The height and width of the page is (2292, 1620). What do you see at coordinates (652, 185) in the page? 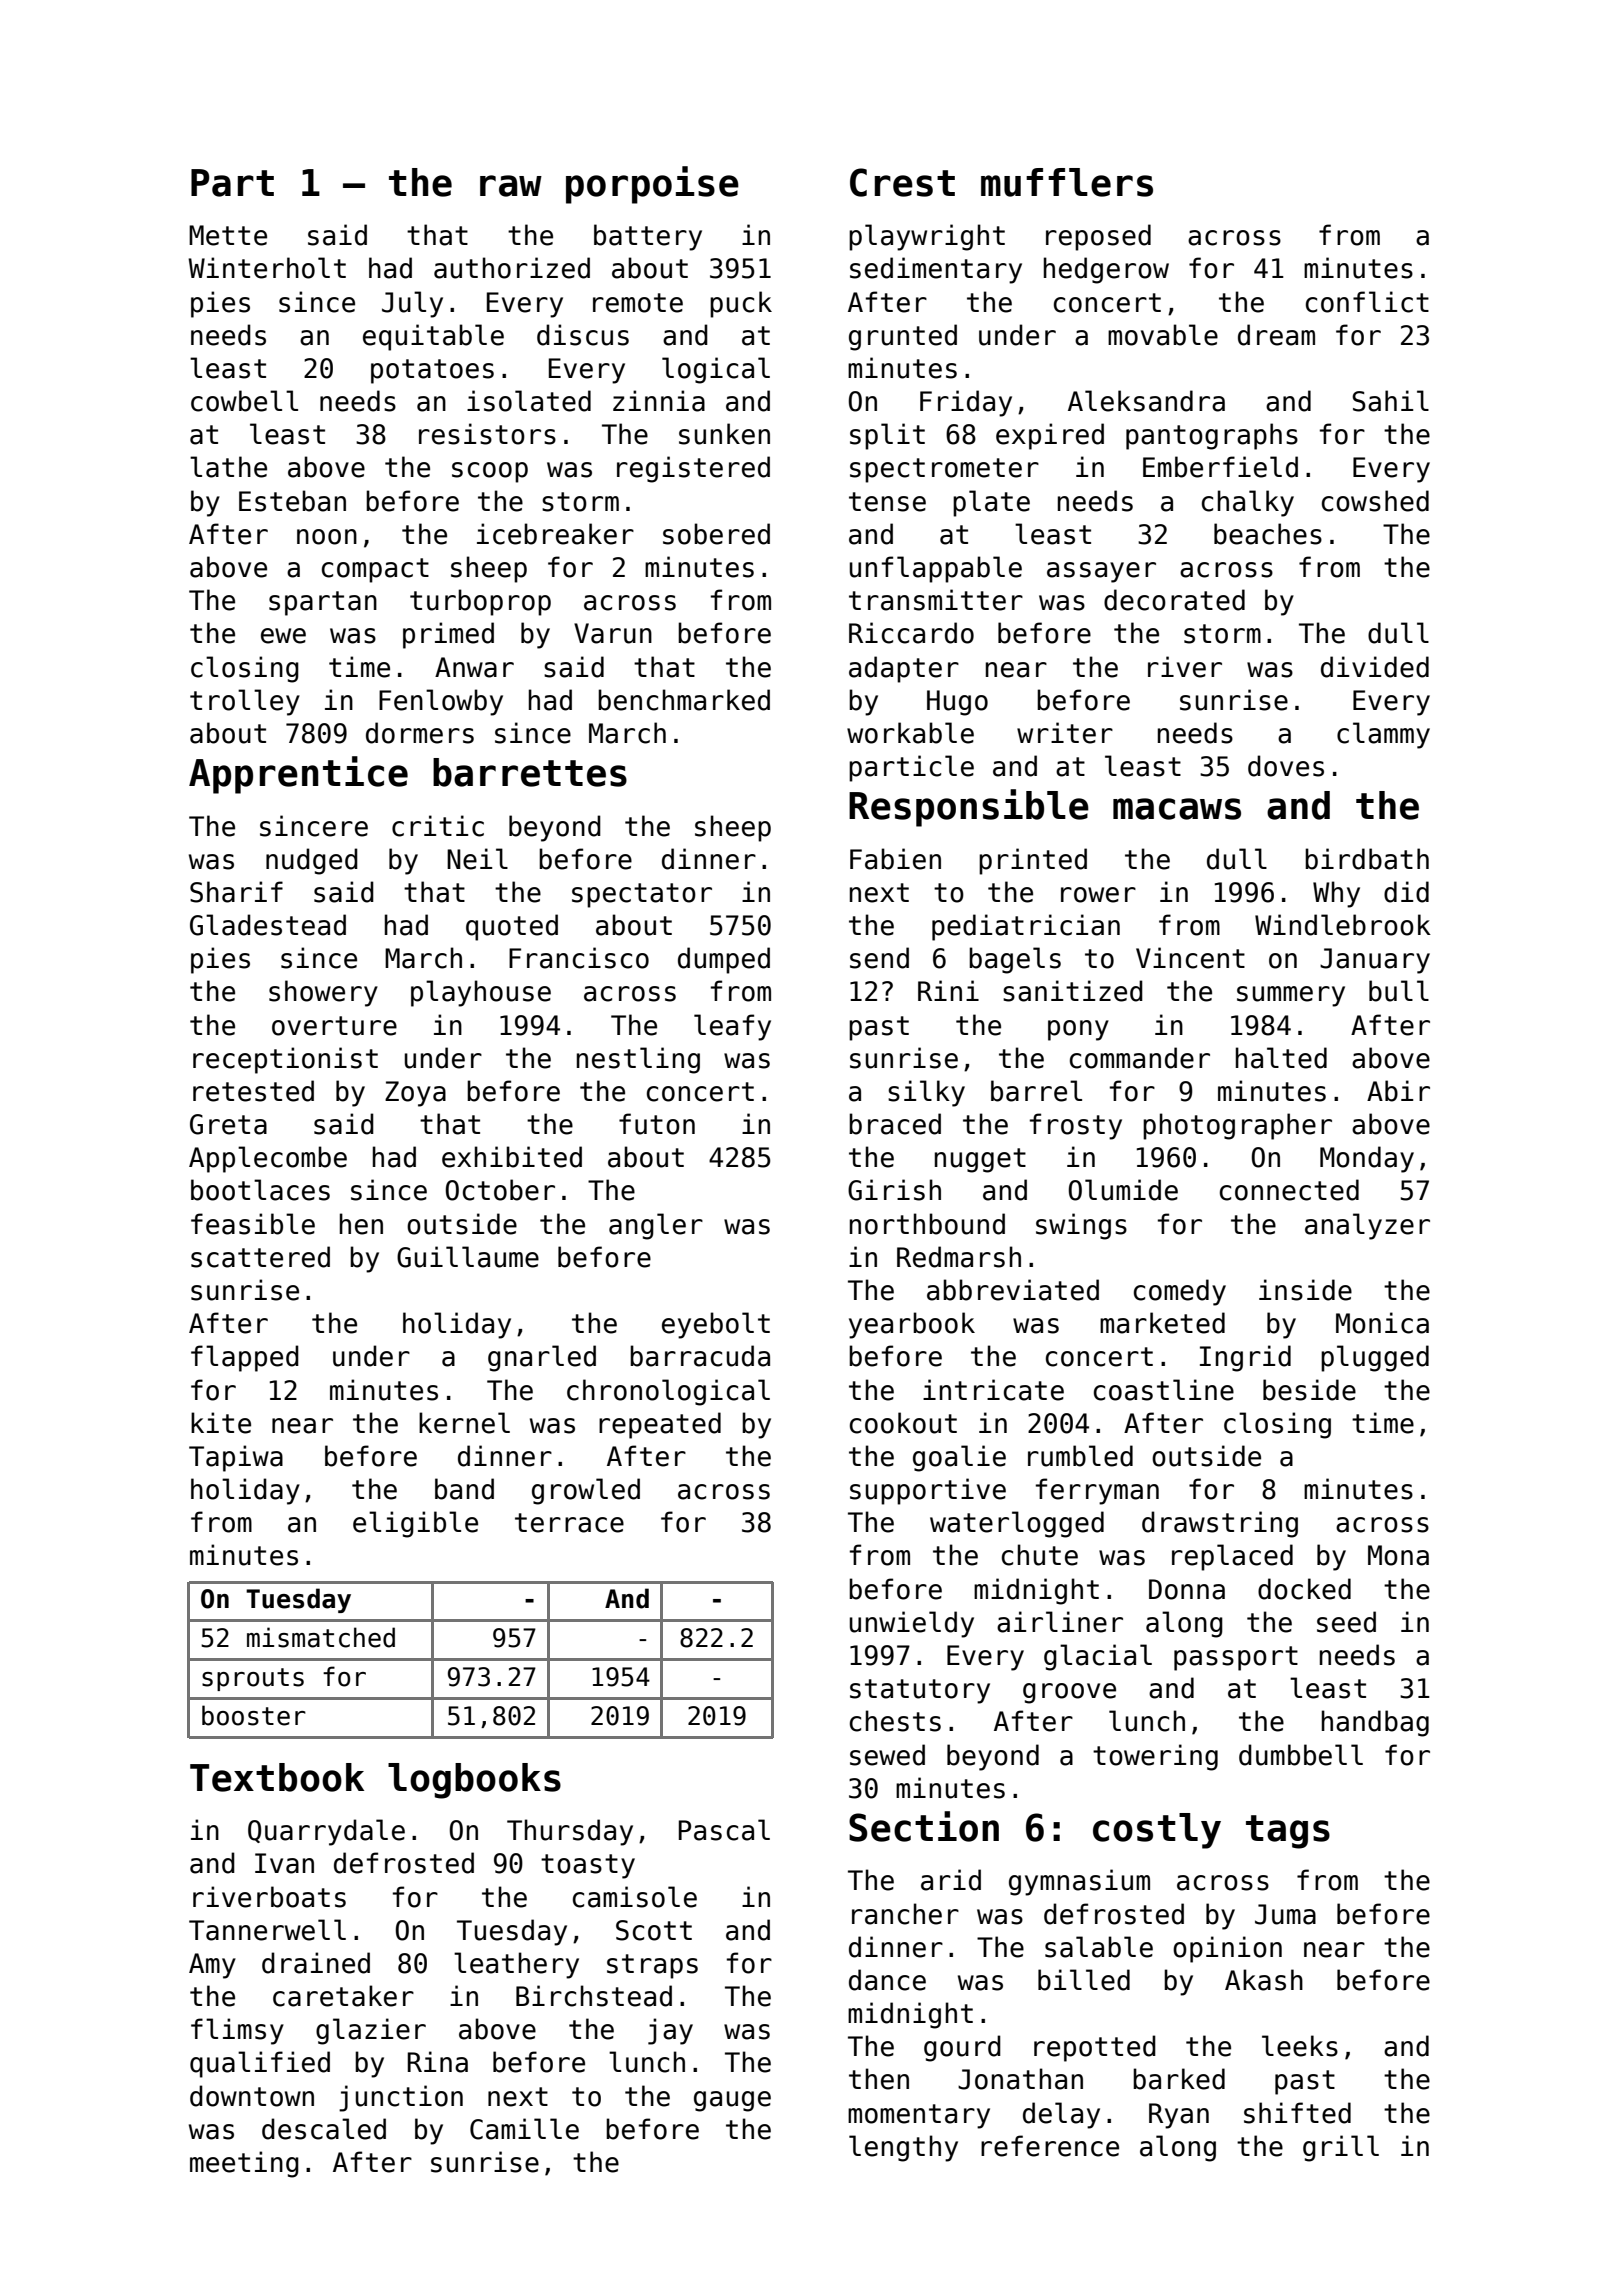
I see `porpoise` at bounding box center [652, 185].
